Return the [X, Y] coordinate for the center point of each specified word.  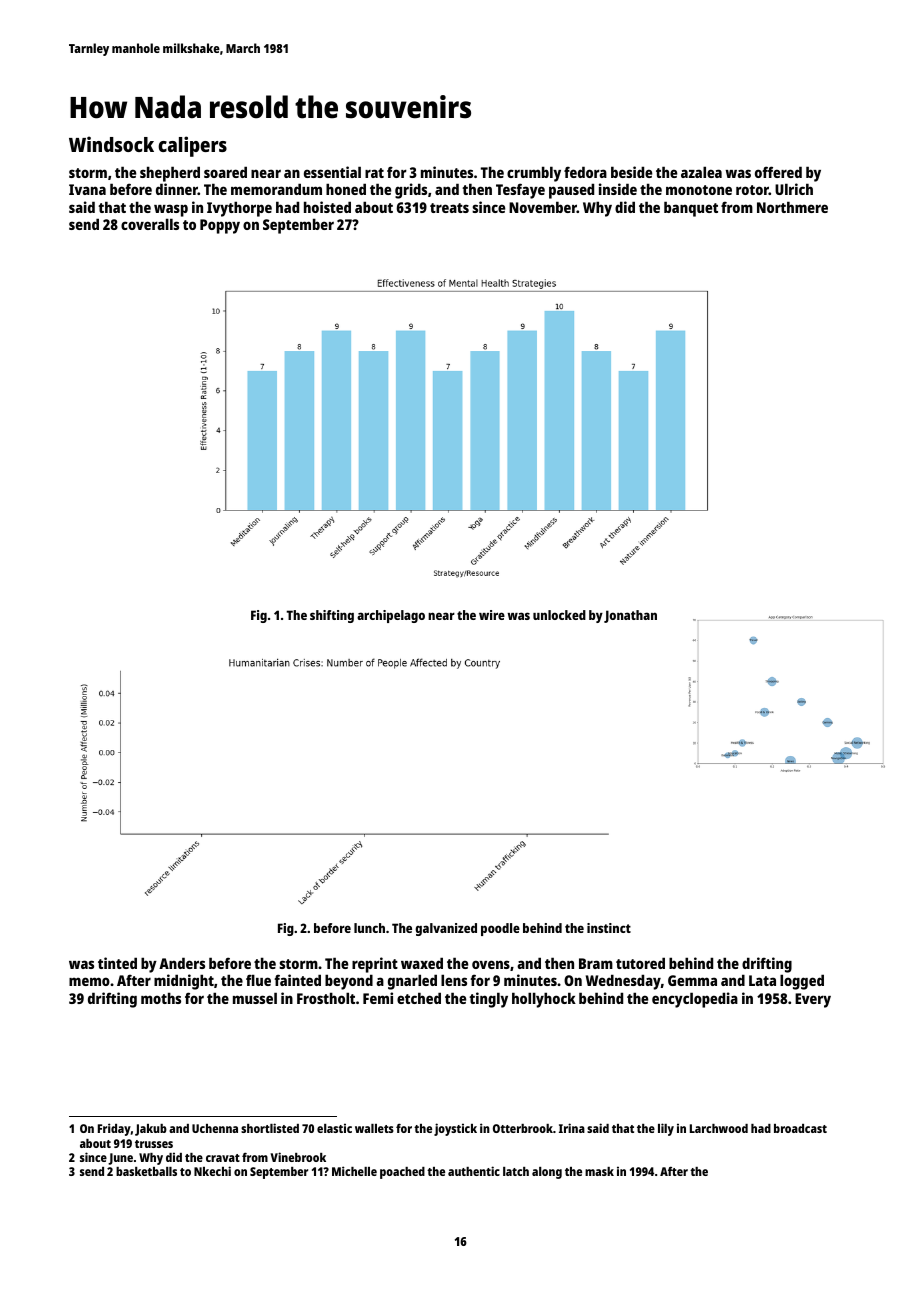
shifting [332, 616]
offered [778, 172]
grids [411, 191]
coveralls [150, 224]
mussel [255, 998]
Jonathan [630, 616]
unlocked [559, 615]
